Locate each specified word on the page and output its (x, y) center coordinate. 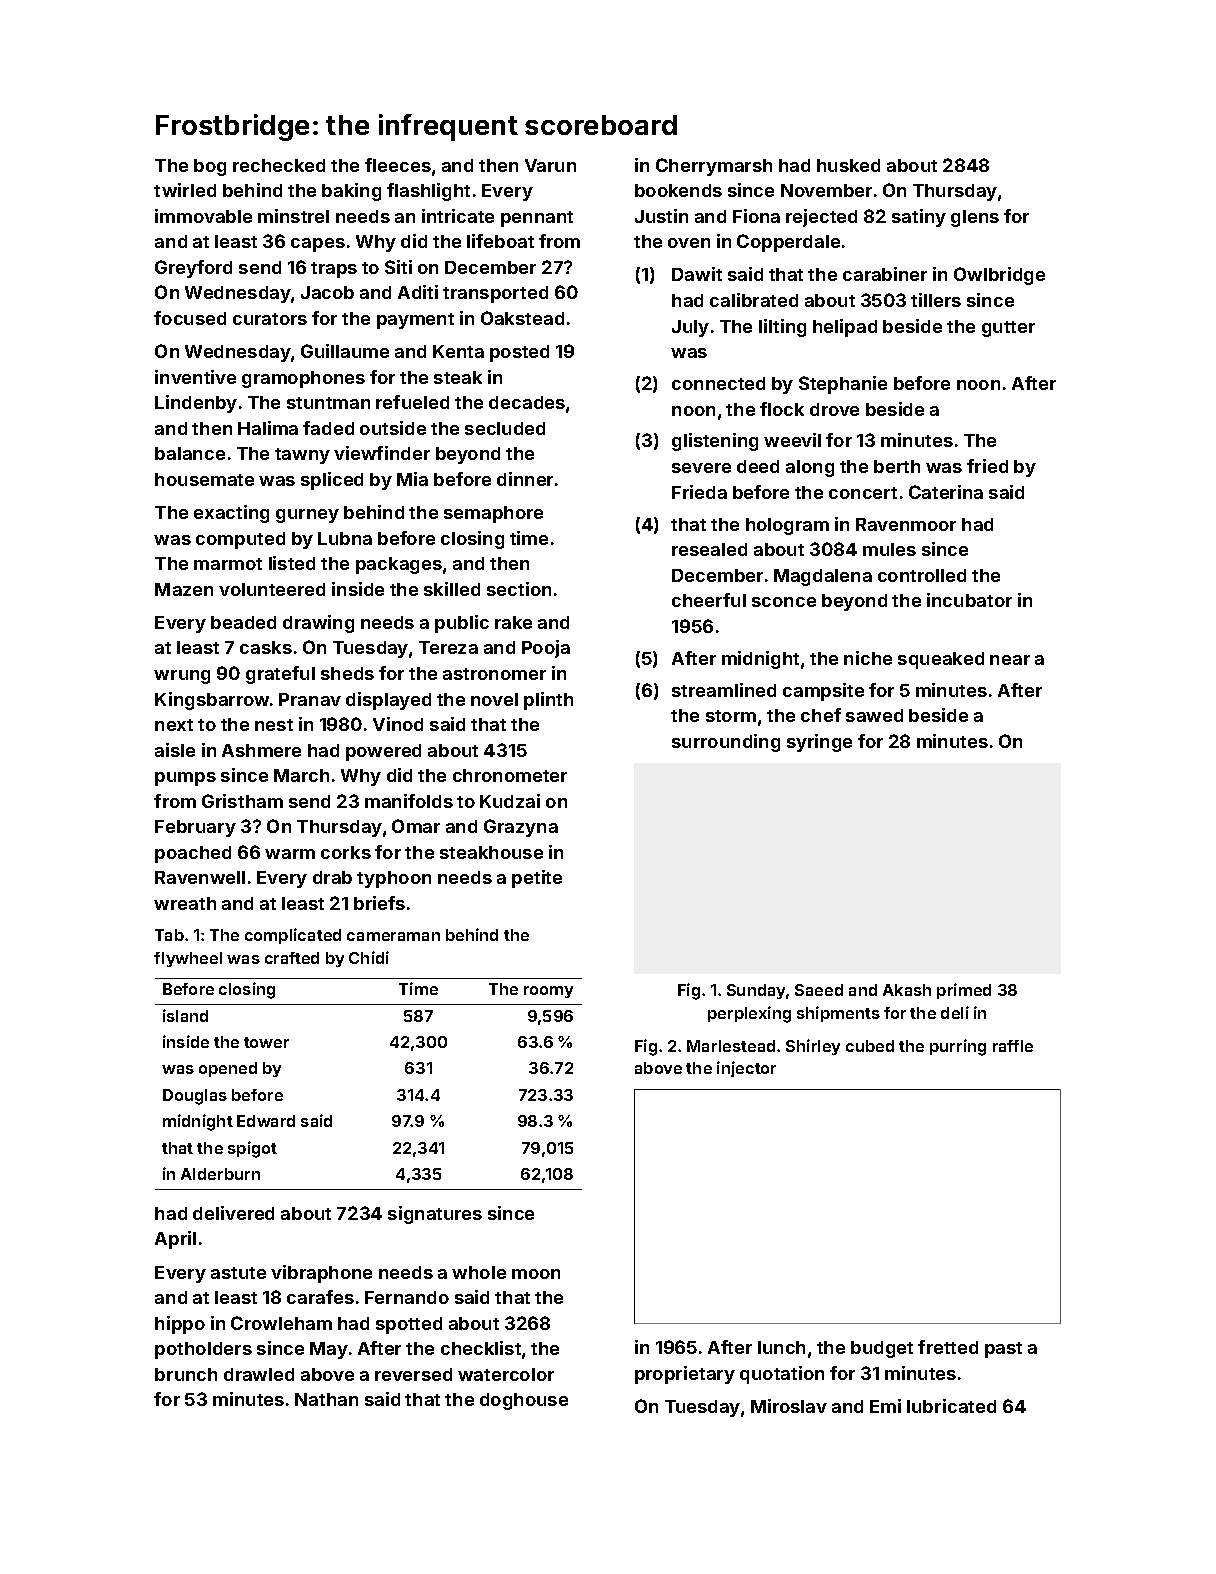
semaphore (493, 514)
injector (746, 1069)
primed (964, 991)
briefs (379, 903)
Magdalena (823, 577)
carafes (320, 1297)
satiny (919, 218)
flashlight (428, 192)
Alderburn (220, 1174)
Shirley (813, 1047)
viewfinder (382, 453)
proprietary (685, 1375)
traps (334, 270)
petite (537, 879)
